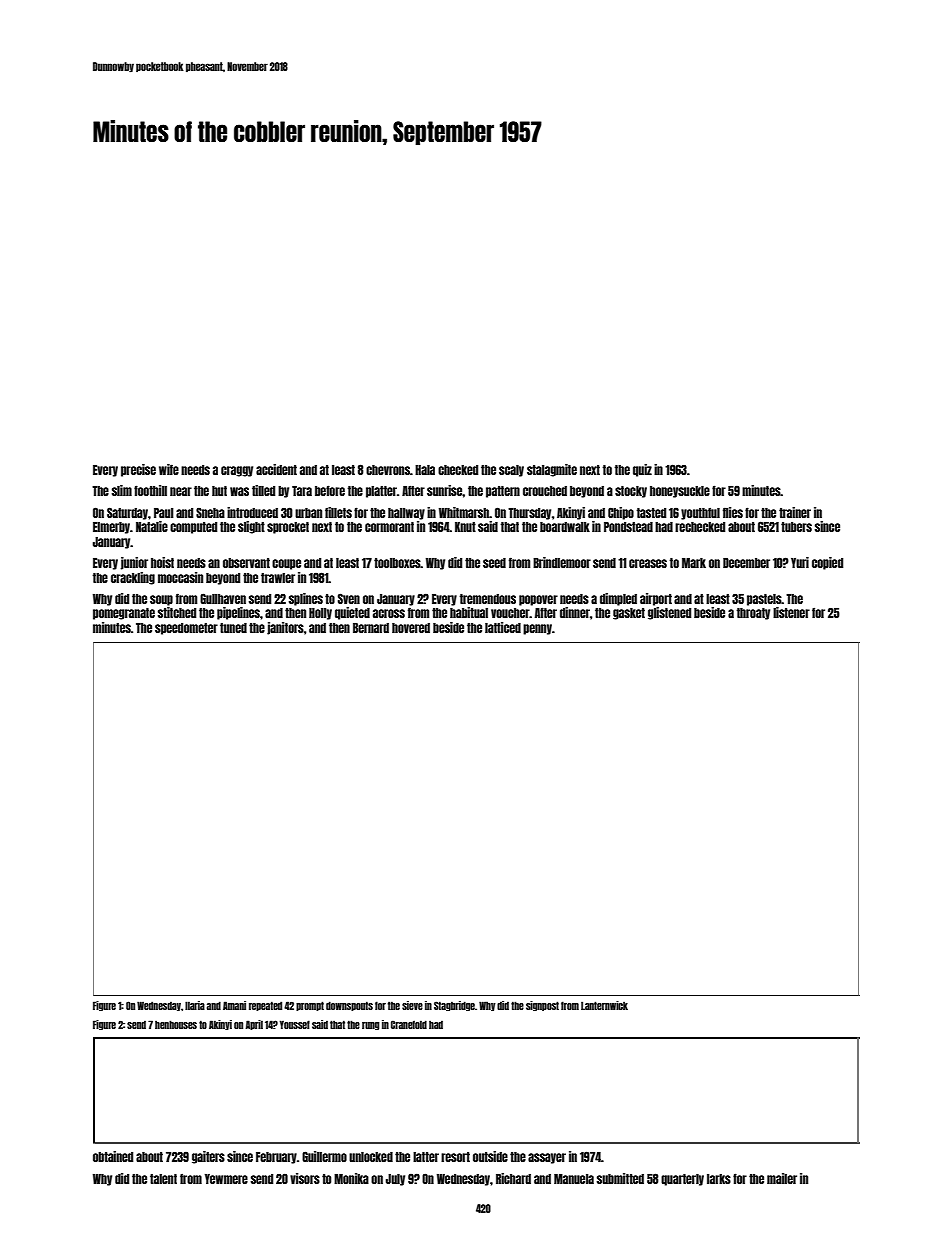 Image resolution: width=952 pixels, height=1233 pixels. Describe the element at coordinates (454, 1006) in the screenshot. I see `Stagbridge` at that location.
